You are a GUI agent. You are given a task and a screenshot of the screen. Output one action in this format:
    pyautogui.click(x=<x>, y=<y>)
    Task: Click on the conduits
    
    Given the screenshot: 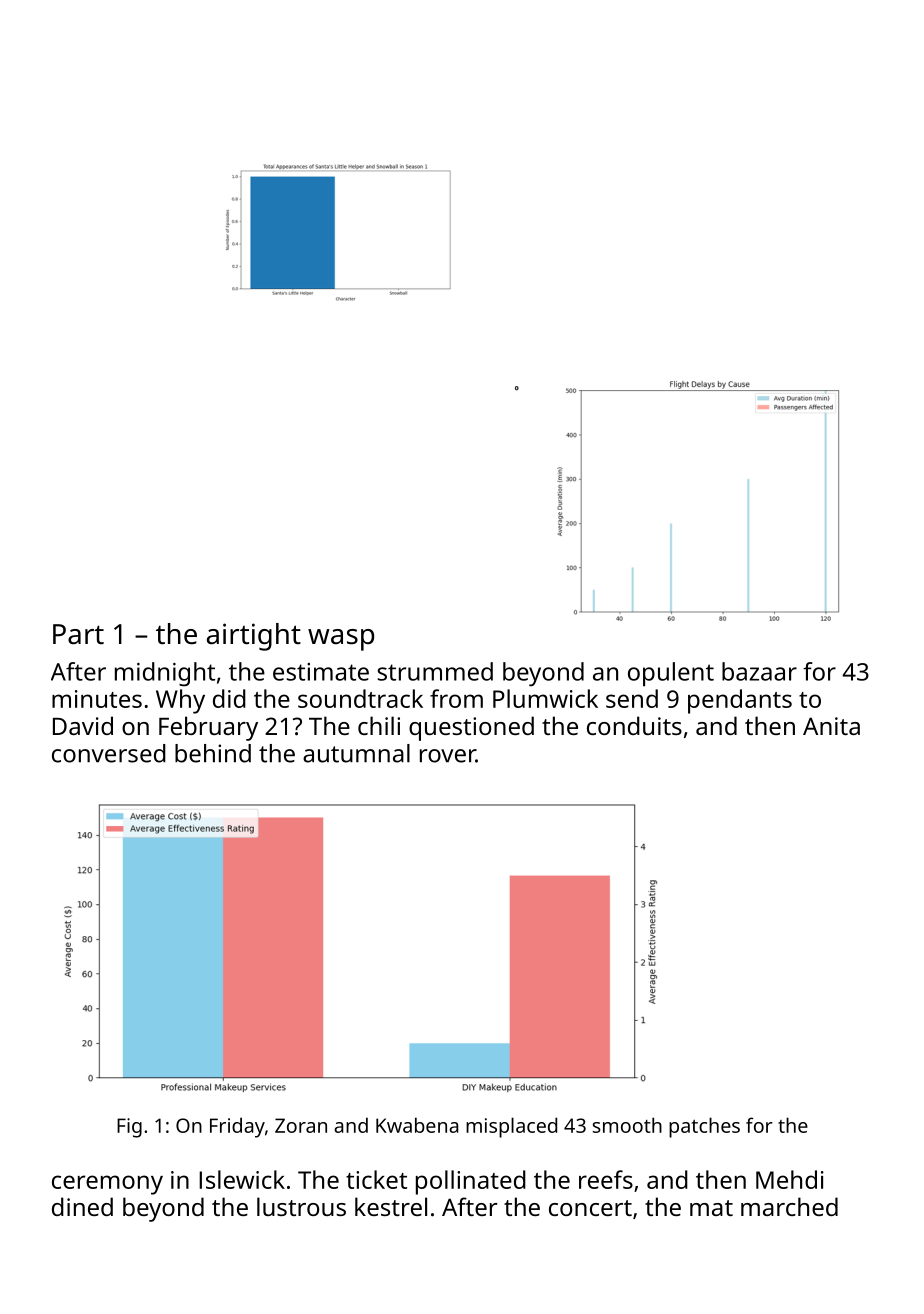 What is the action you would take?
    pyautogui.click(x=634, y=725)
